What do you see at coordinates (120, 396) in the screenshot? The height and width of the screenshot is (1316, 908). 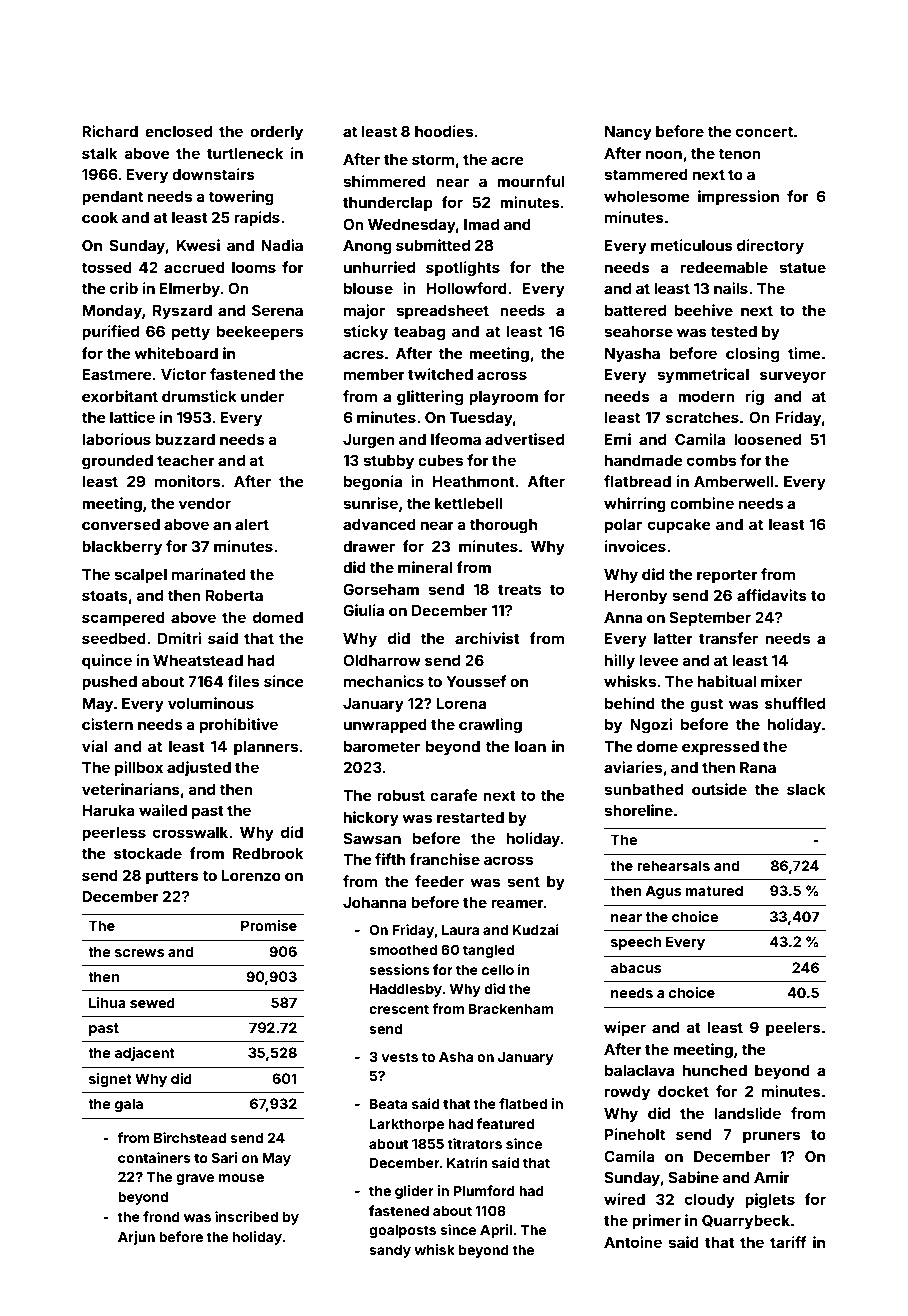 I see `exorbitant` at bounding box center [120, 396].
